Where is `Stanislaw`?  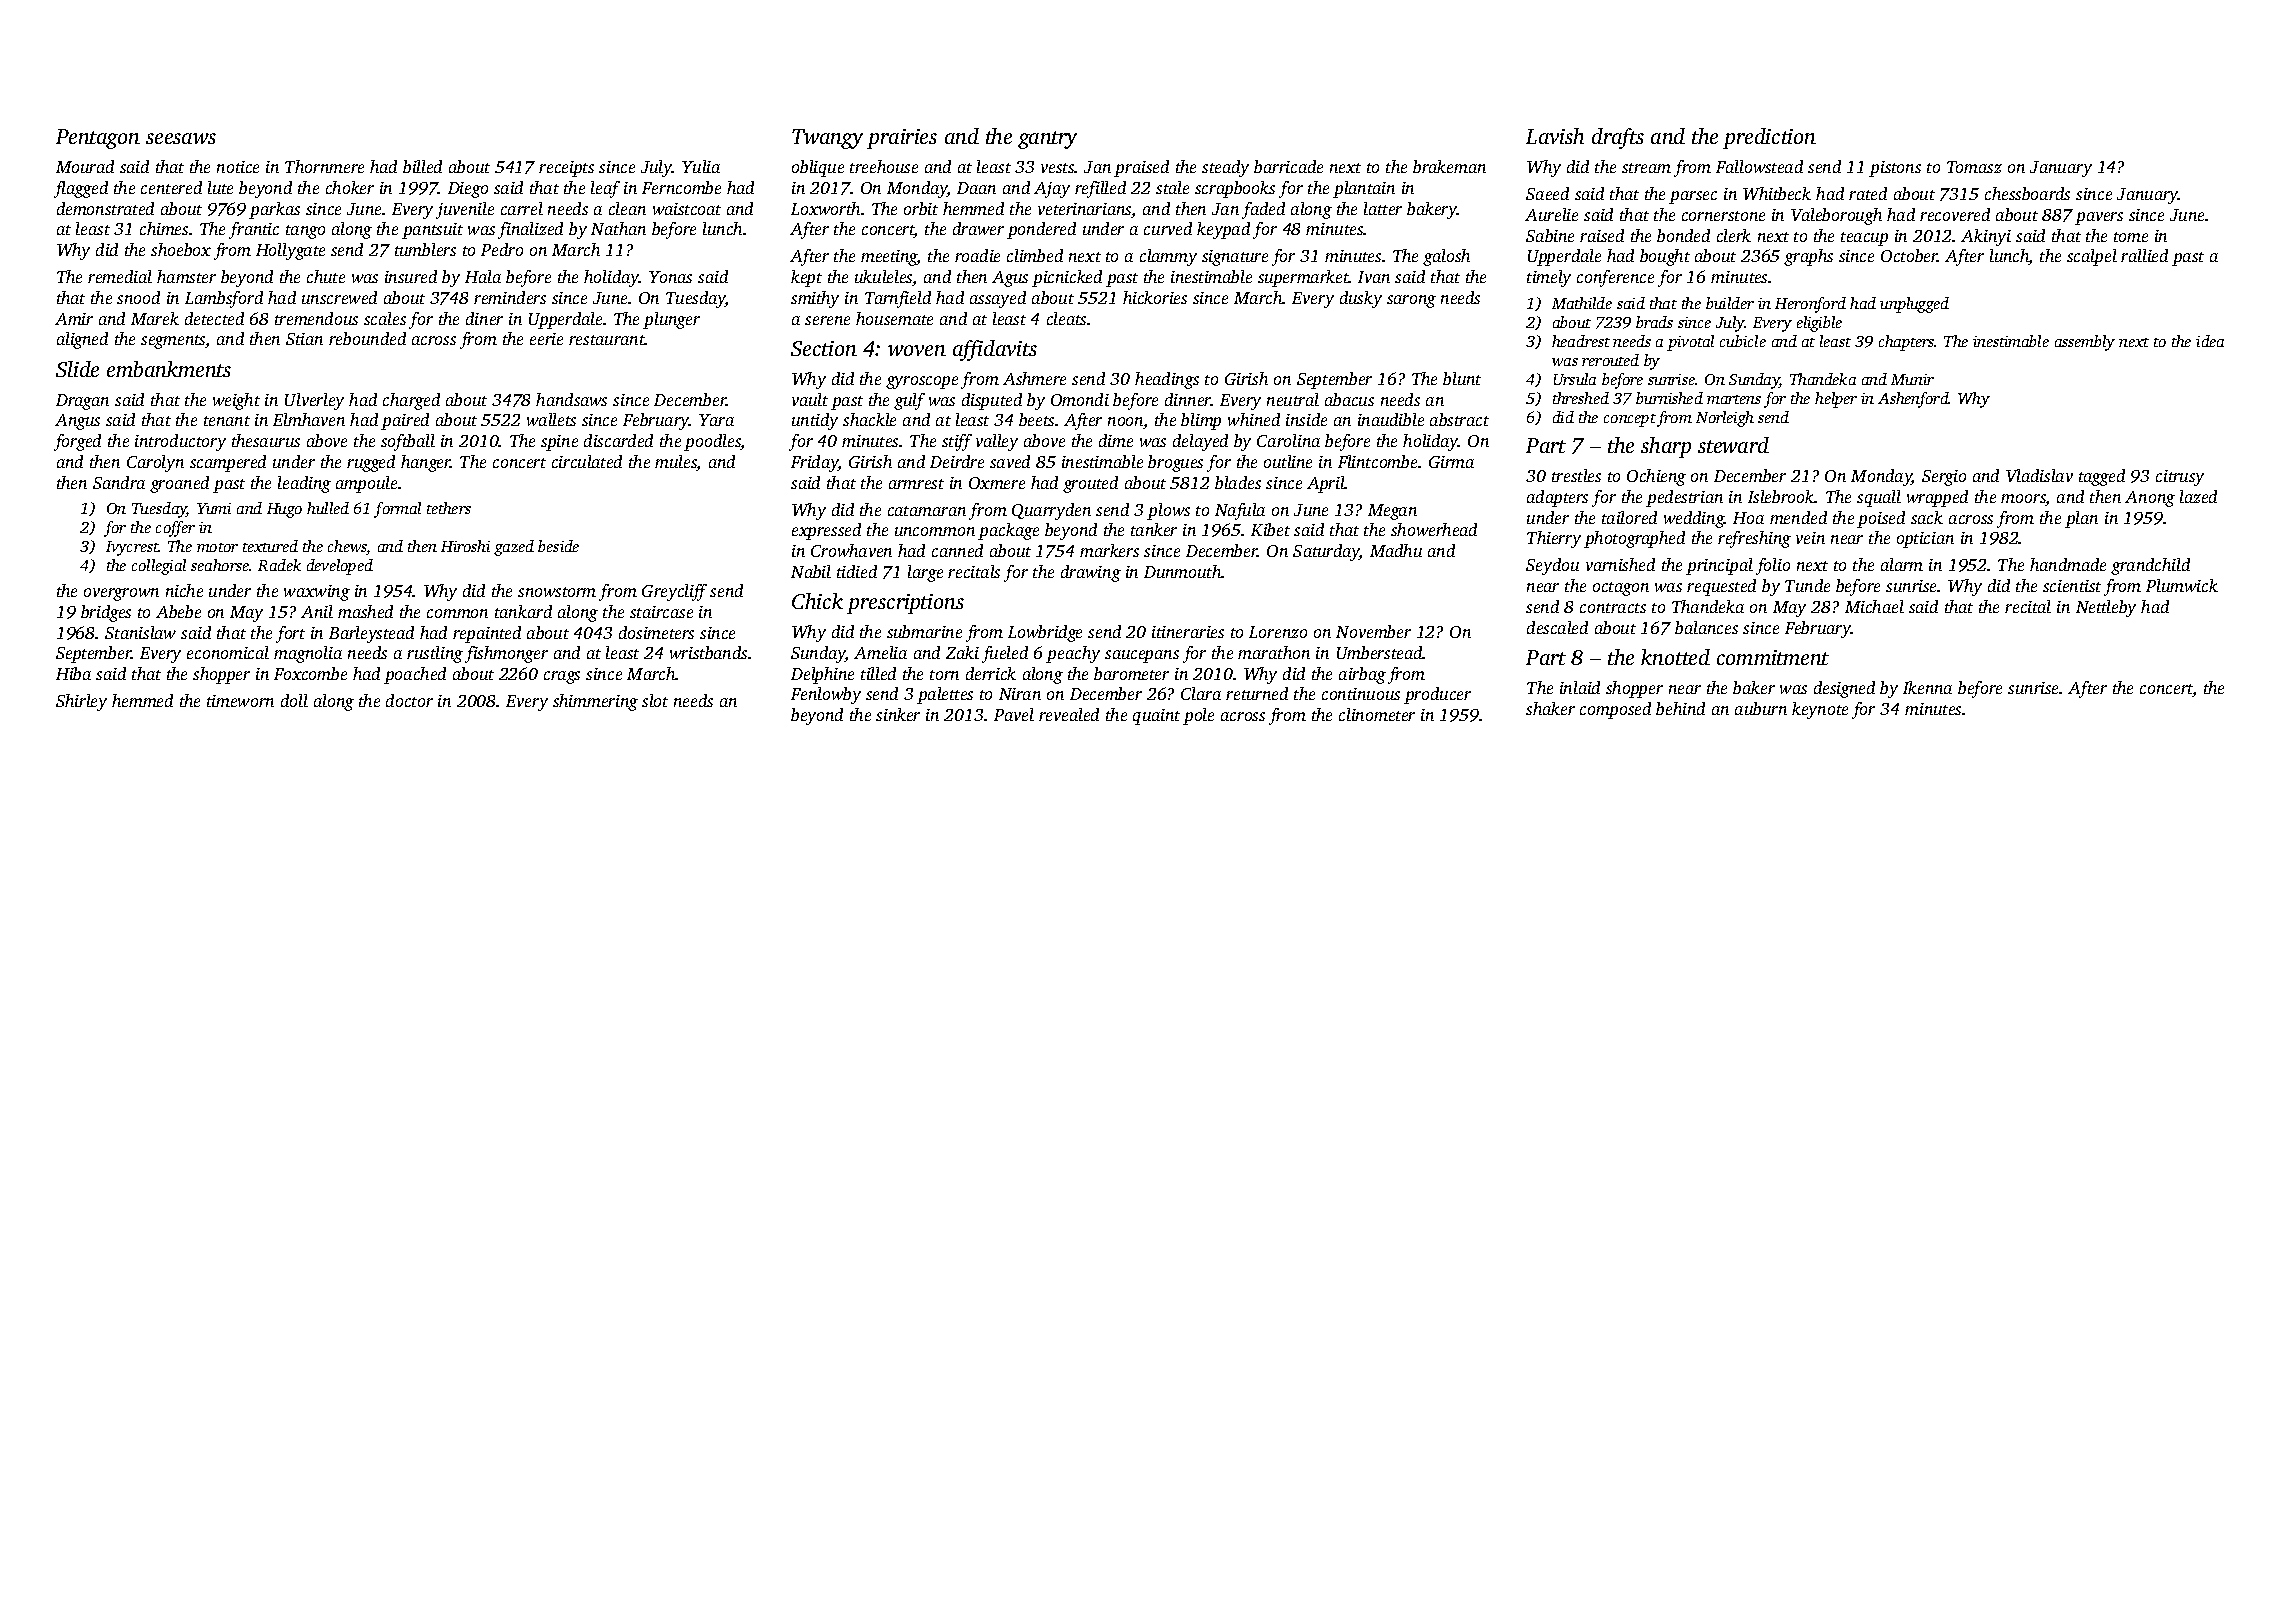 Stanislaw is located at coordinates (140, 632).
